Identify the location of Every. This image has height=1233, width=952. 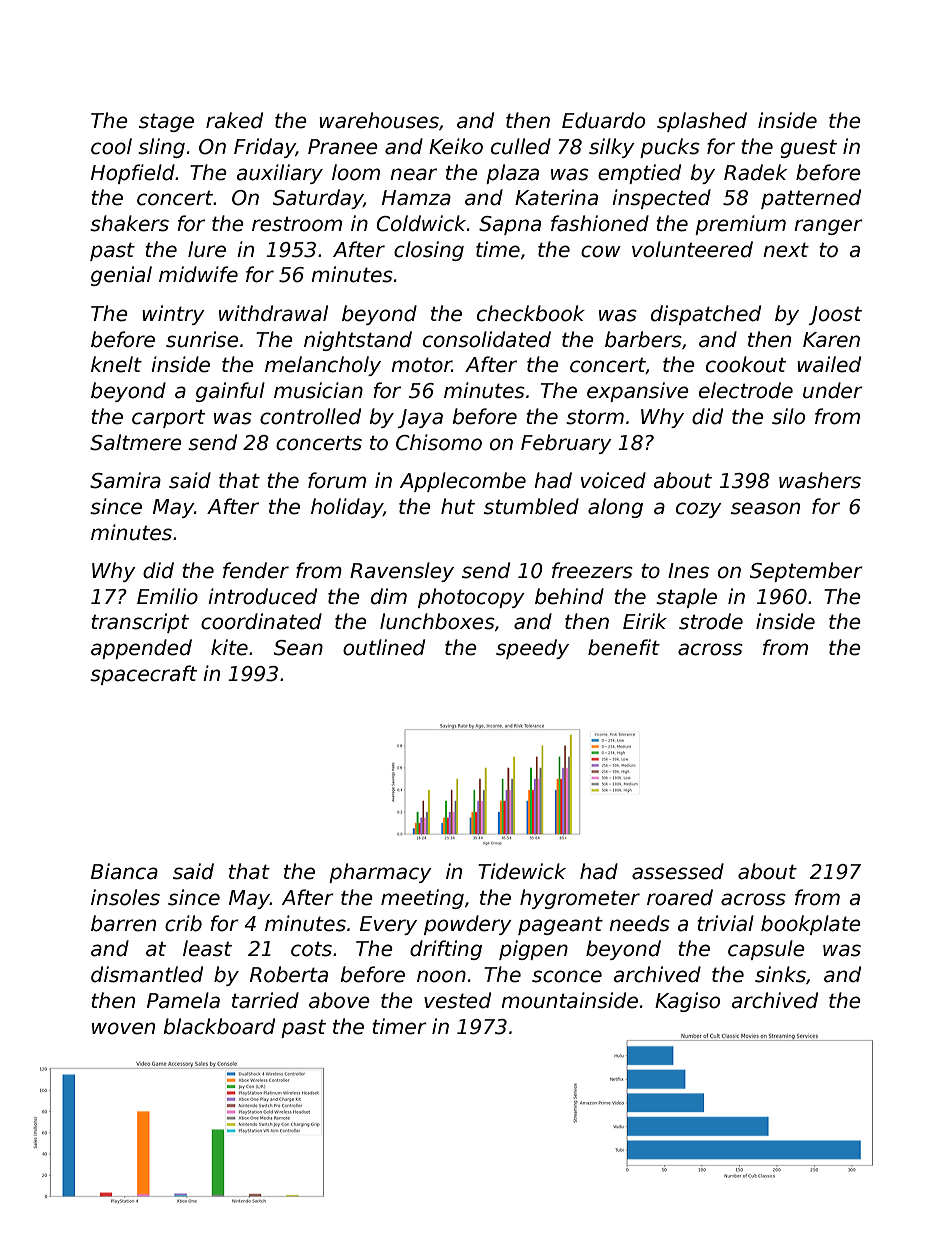
(388, 925).
